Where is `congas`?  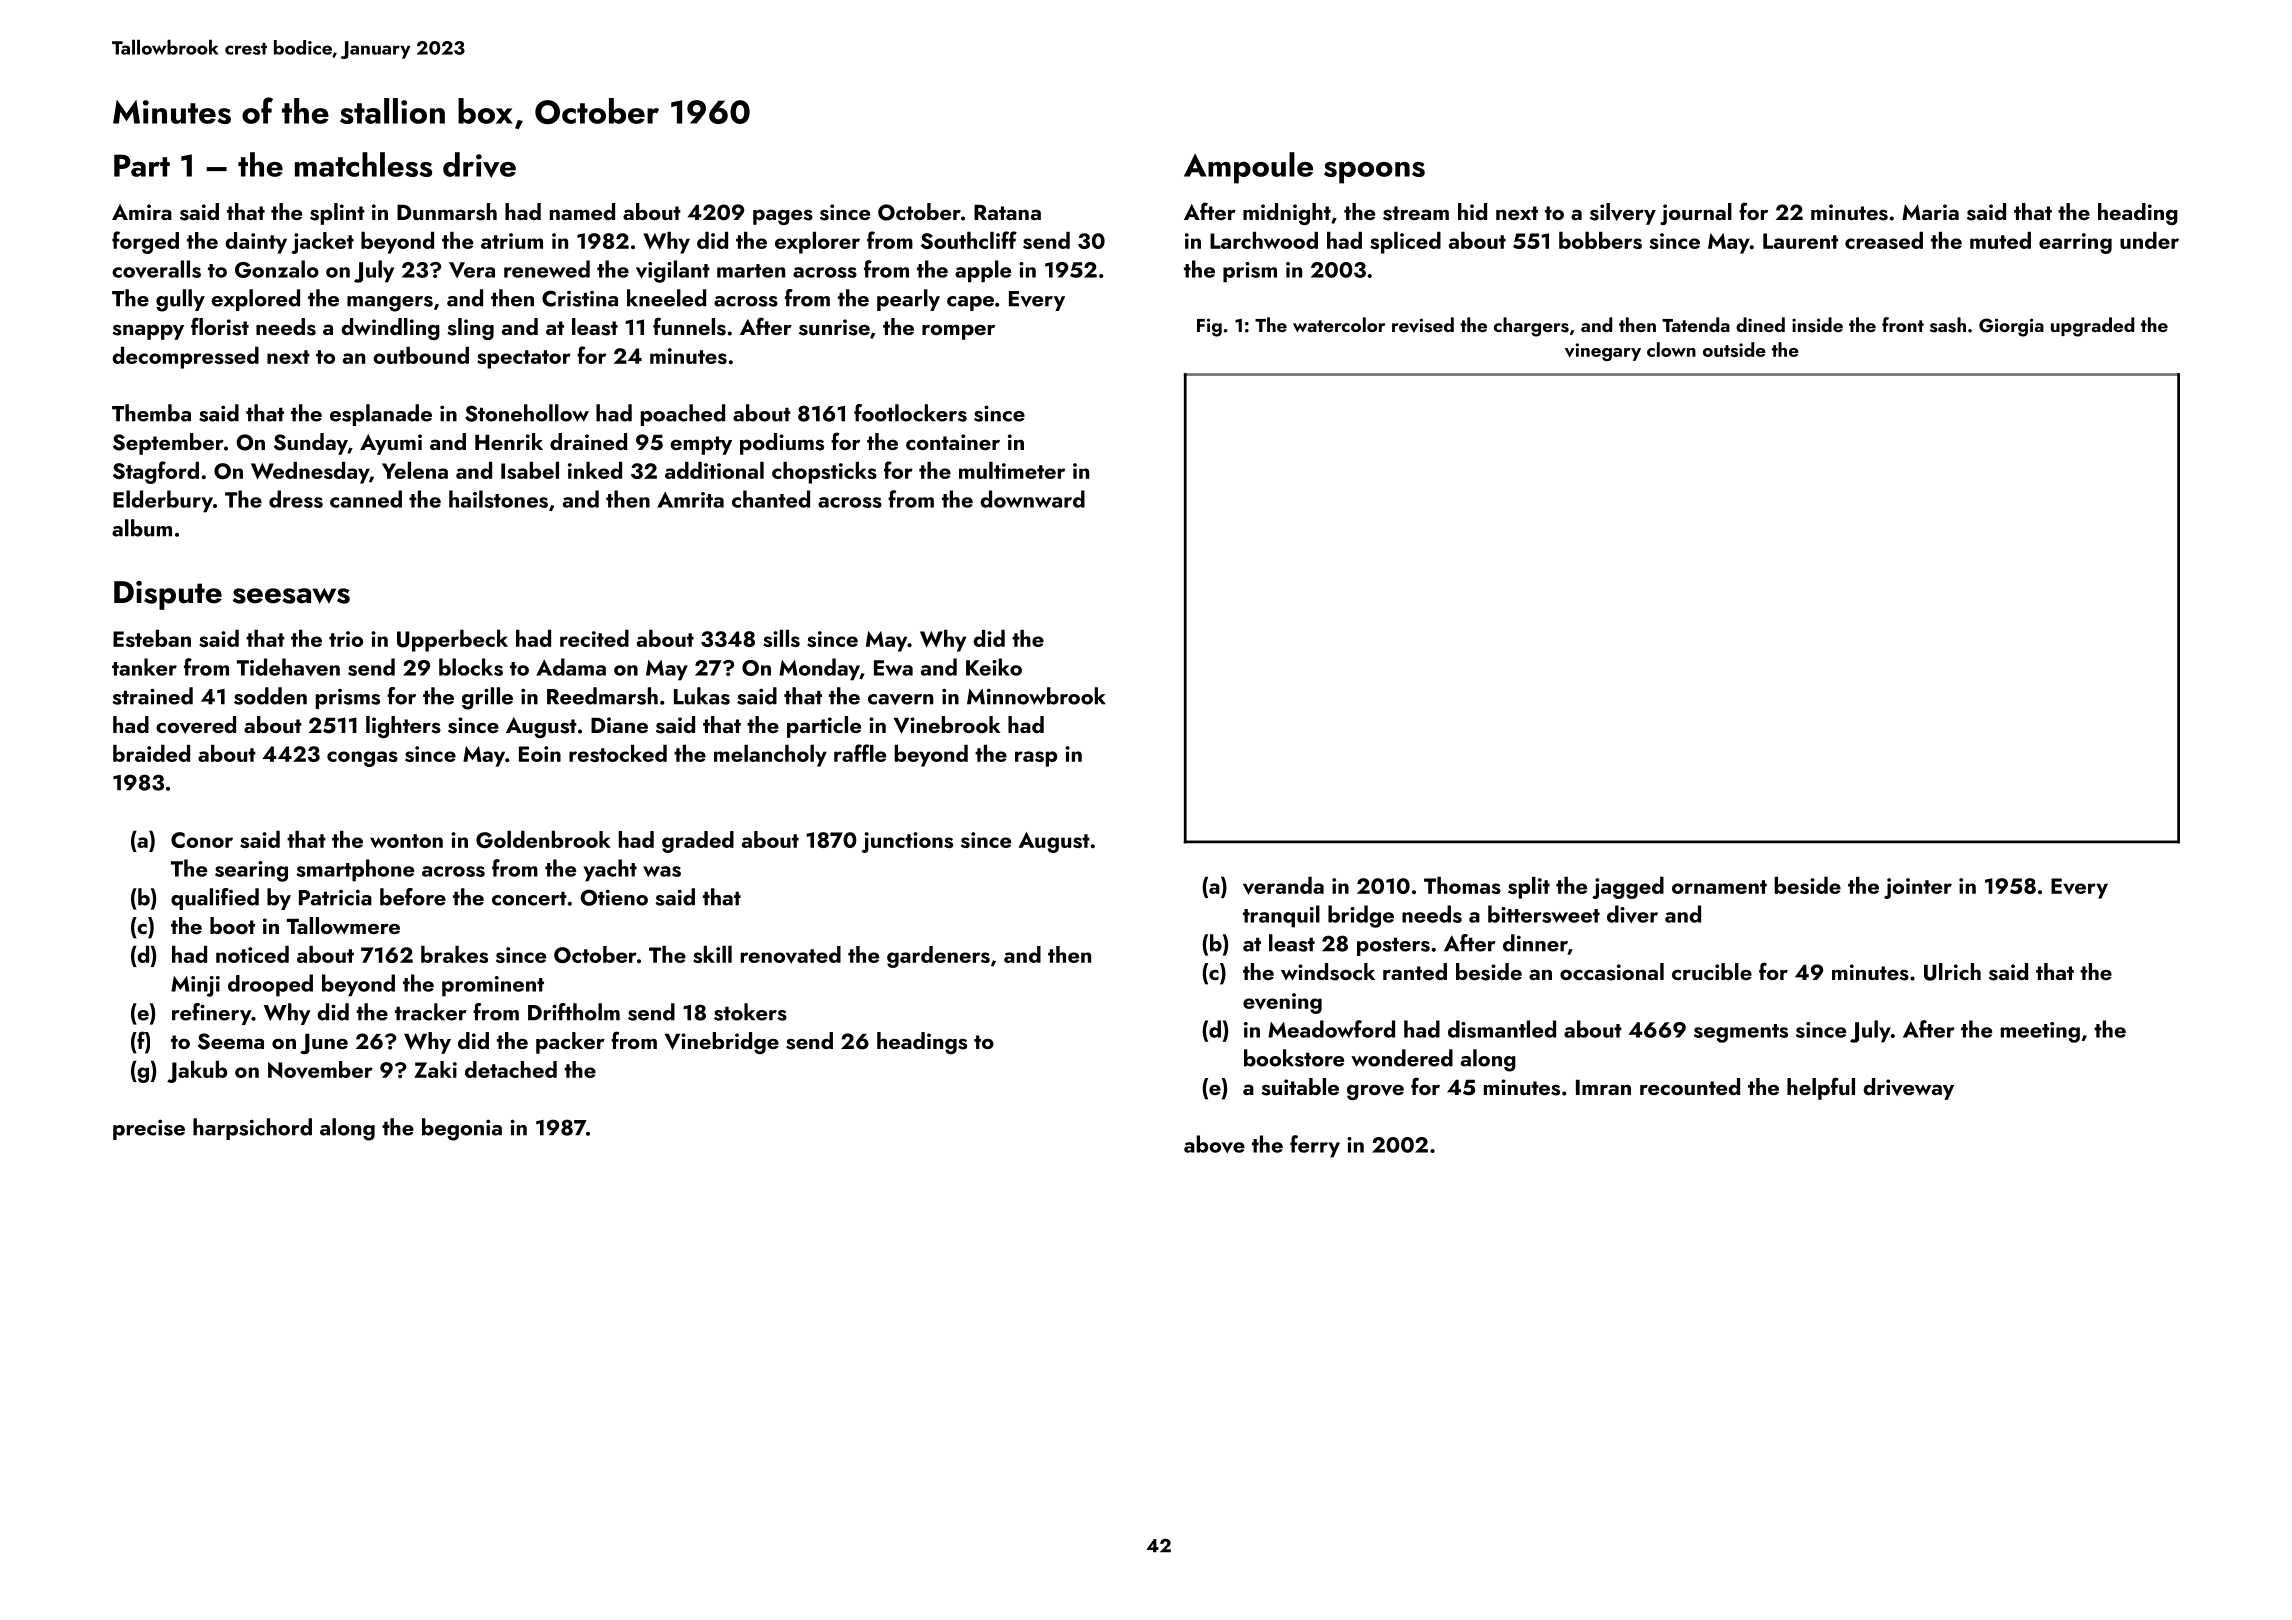 congas is located at coordinates (362, 759).
